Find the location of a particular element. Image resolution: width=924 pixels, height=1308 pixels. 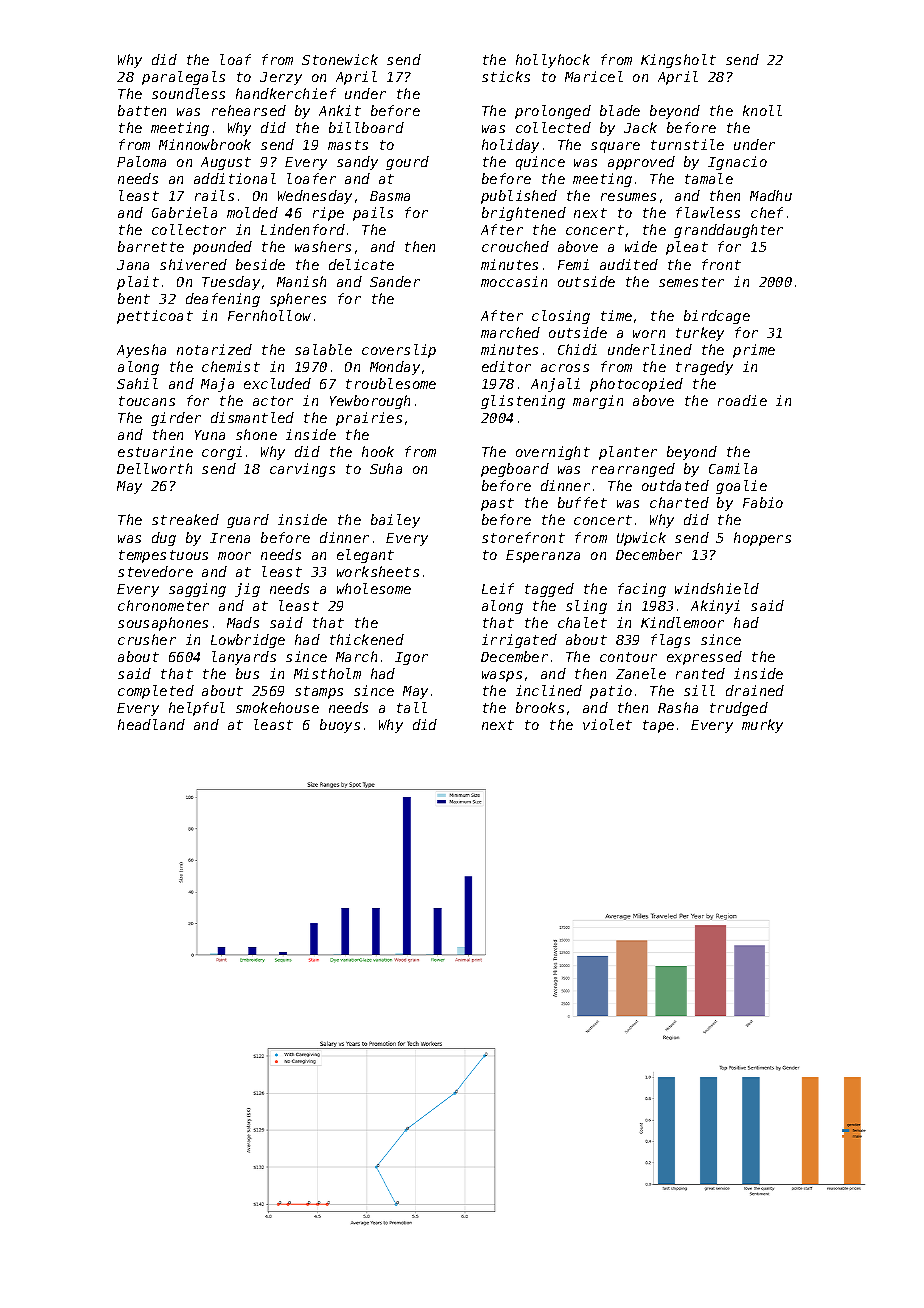

semester is located at coordinates (691, 282).
